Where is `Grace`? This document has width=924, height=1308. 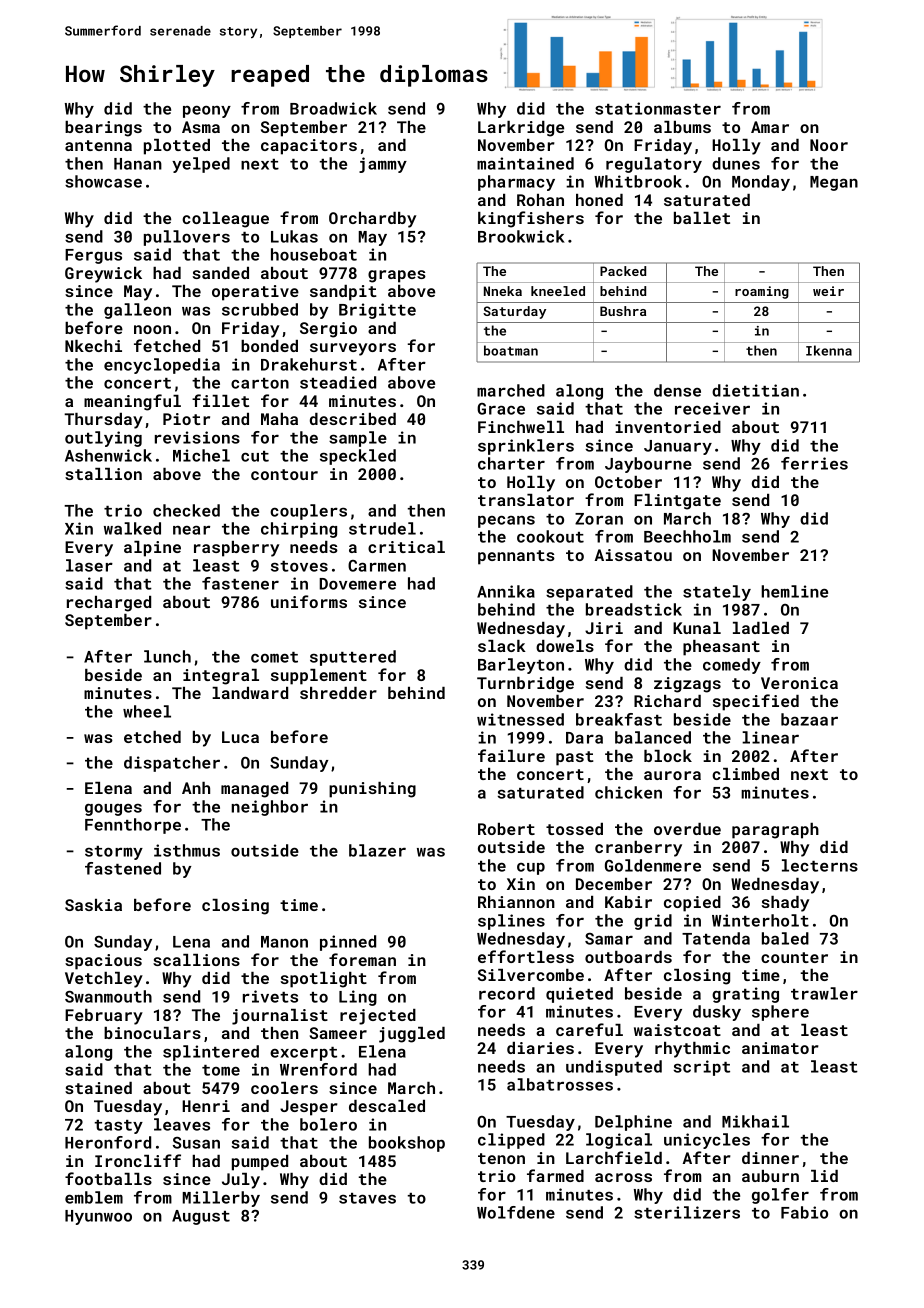
Grace is located at coordinates (501, 409).
